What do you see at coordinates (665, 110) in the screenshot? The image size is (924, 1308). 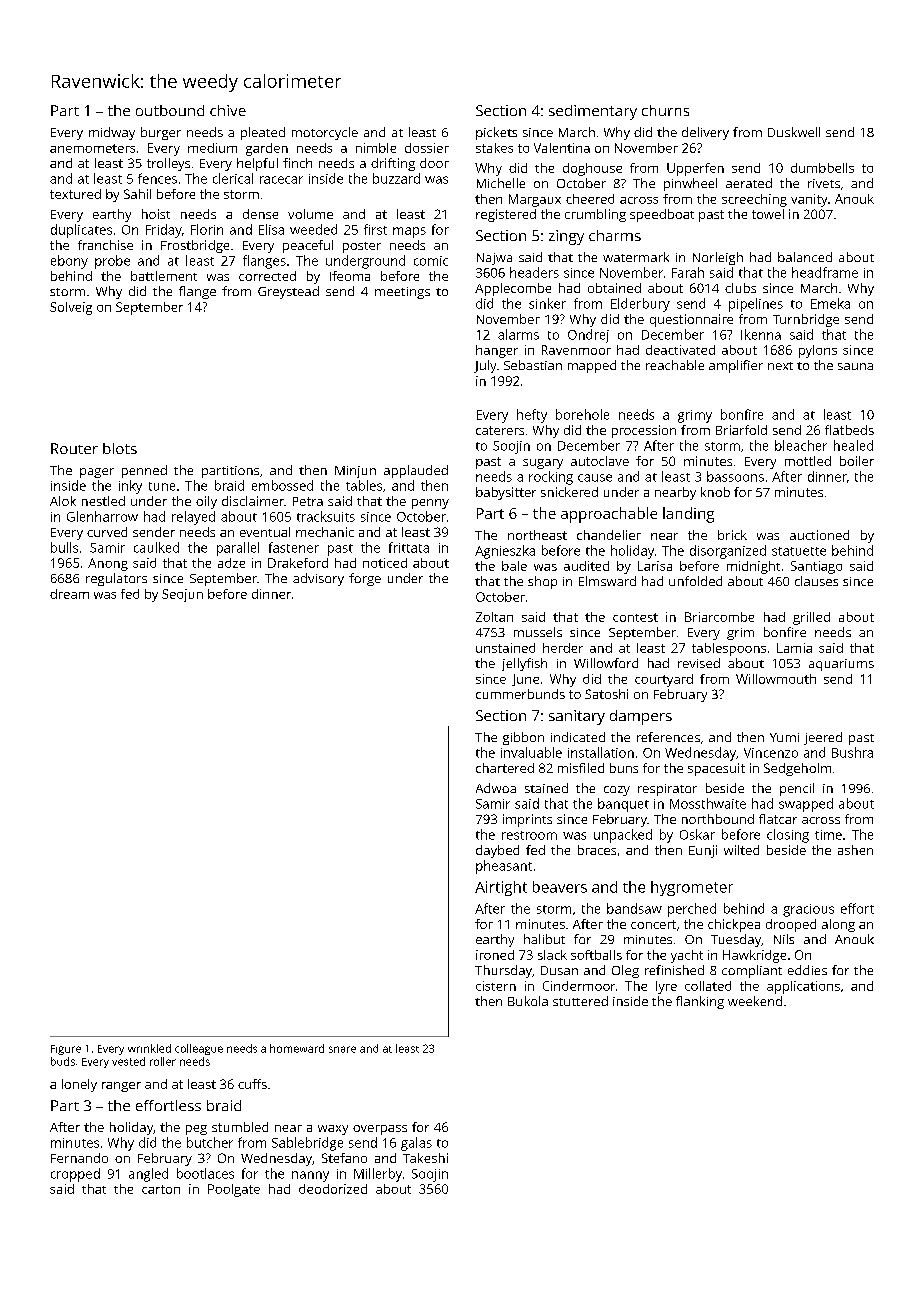 I see `churns` at bounding box center [665, 110].
